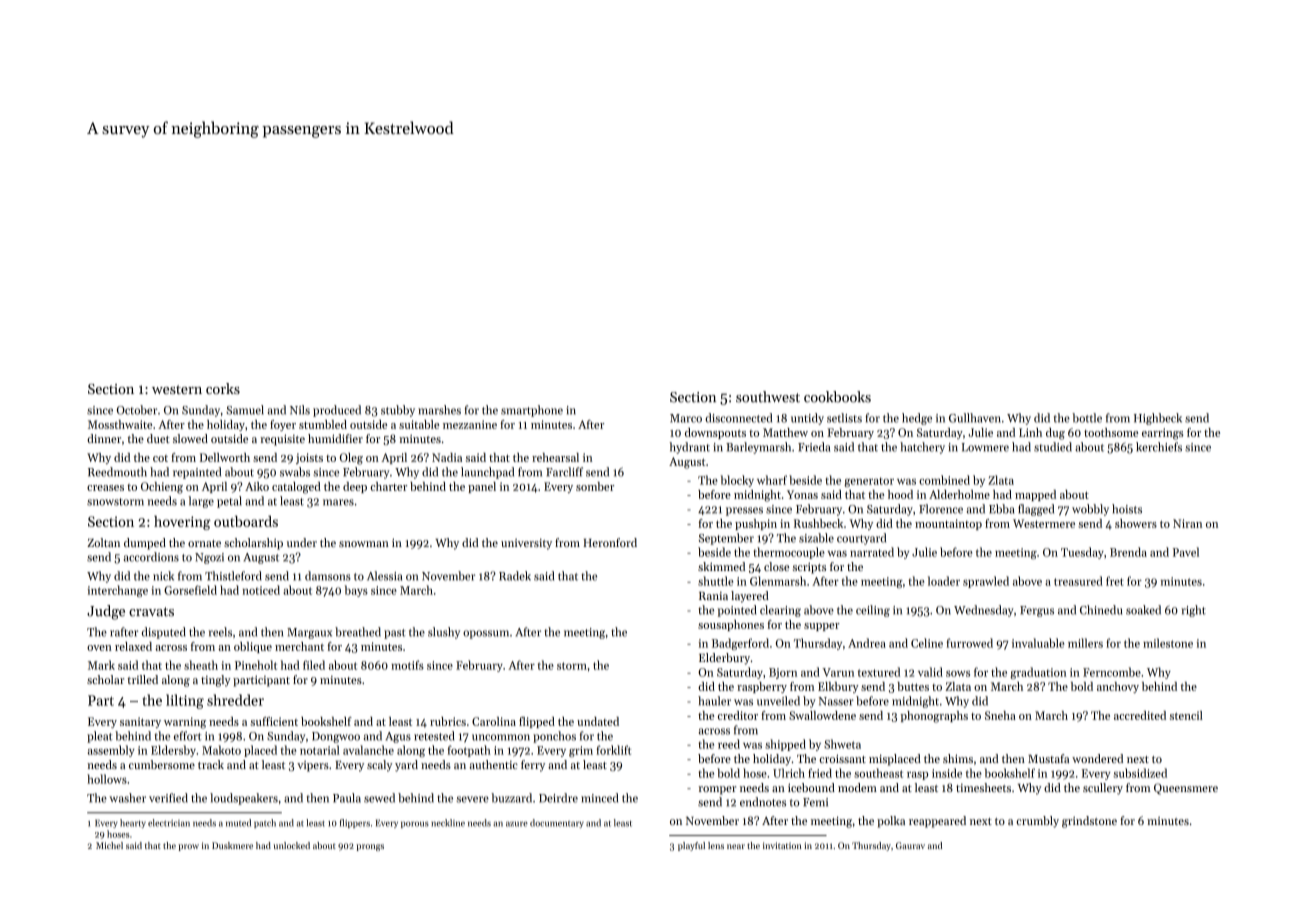 The height and width of the image is (924, 1308). What do you see at coordinates (220, 632) in the image?
I see `reels` at bounding box center [220, 632].
